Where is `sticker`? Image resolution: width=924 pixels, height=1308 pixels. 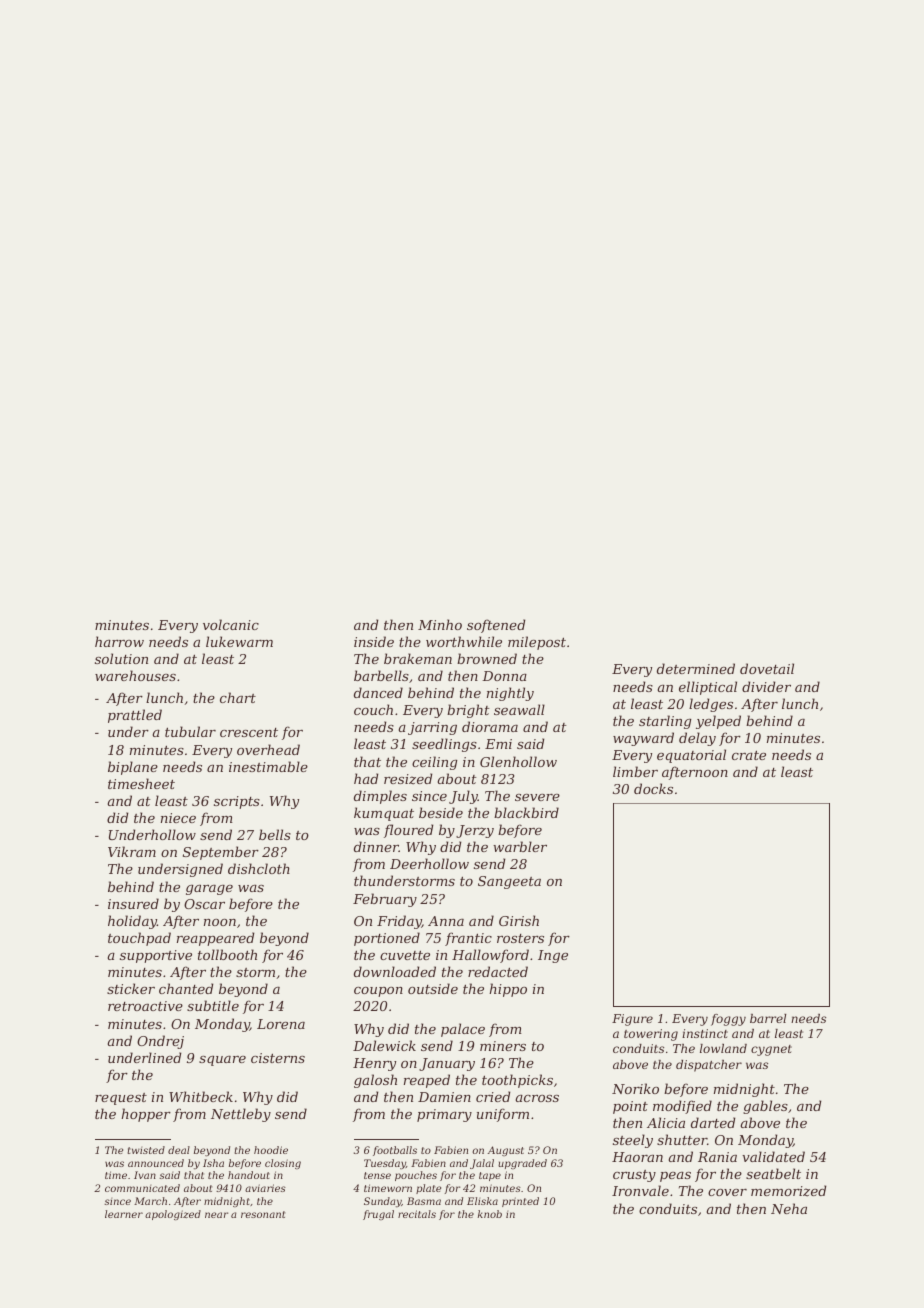 sticker is located at coordinates (131, 988).
